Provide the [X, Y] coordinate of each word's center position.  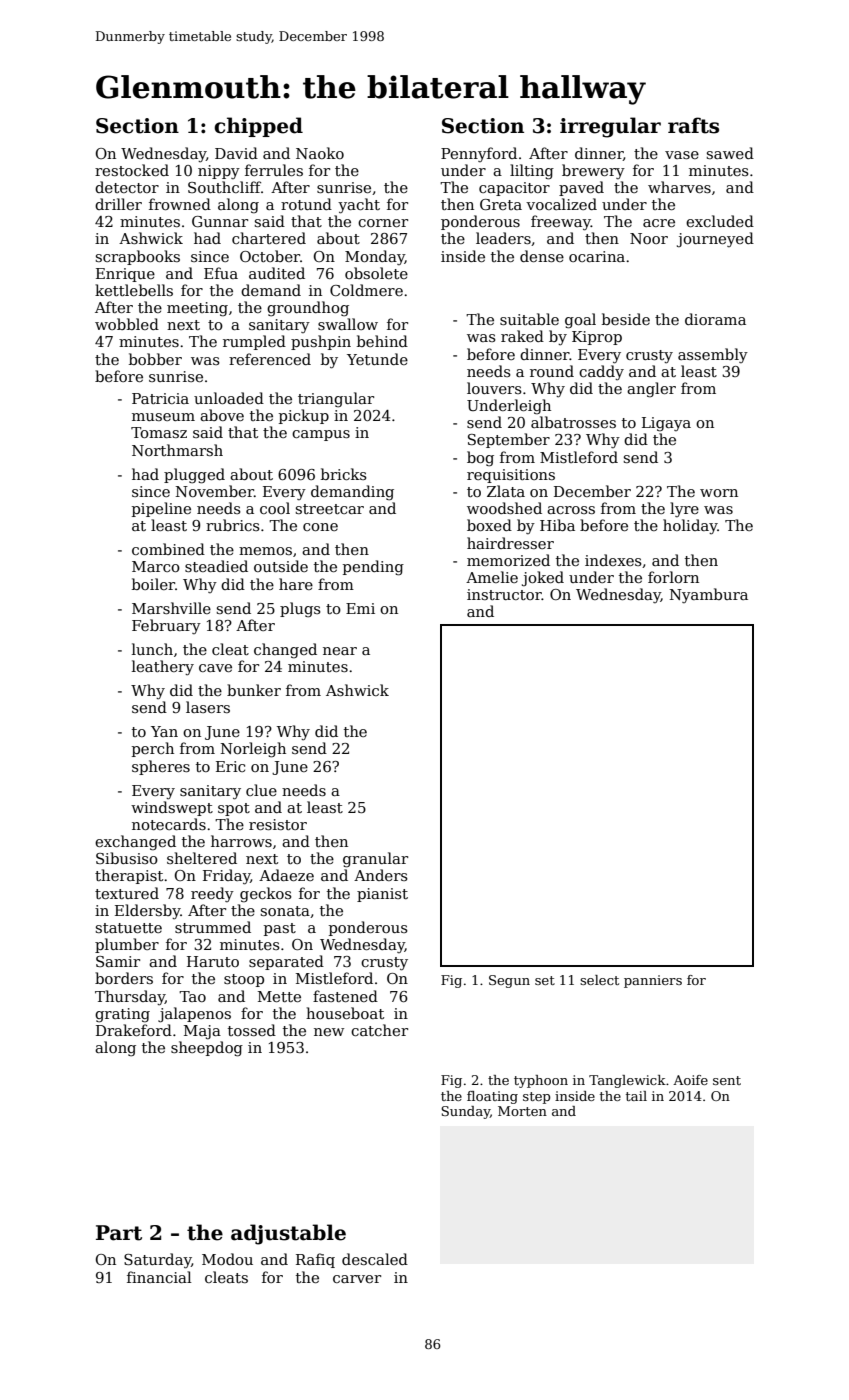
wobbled [127, 324]
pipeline [161, 509]
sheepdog [207, 1049]
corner [383, 223]
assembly [713, 355]
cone [320, 527]
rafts [693, 125]
